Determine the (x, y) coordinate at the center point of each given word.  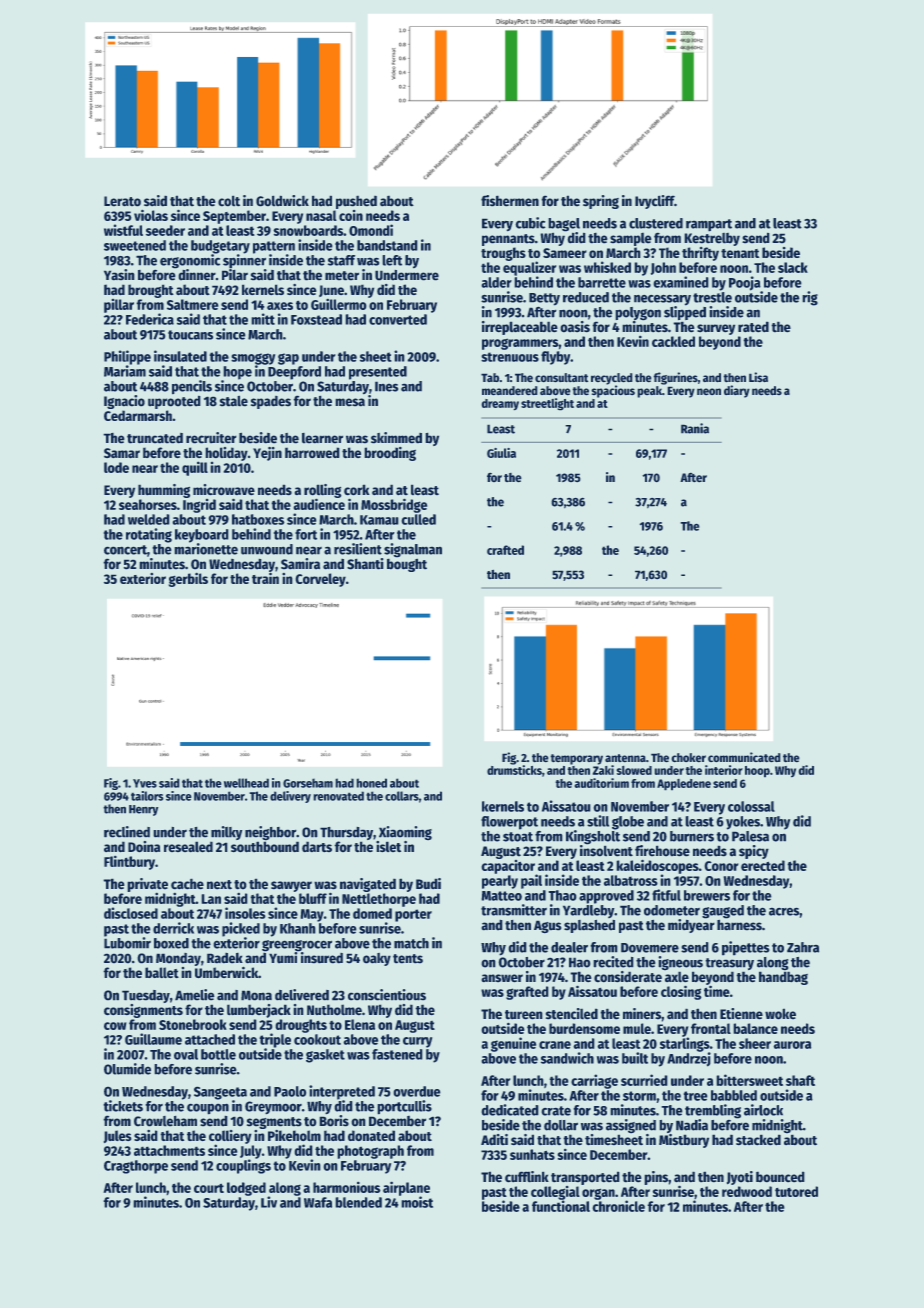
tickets (123, 1106)
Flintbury (129, 862)
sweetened (135, 245)
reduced (586, 297)
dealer (569, 947)
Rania (695, 428)
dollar (561, 1125)
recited (613, 962)
